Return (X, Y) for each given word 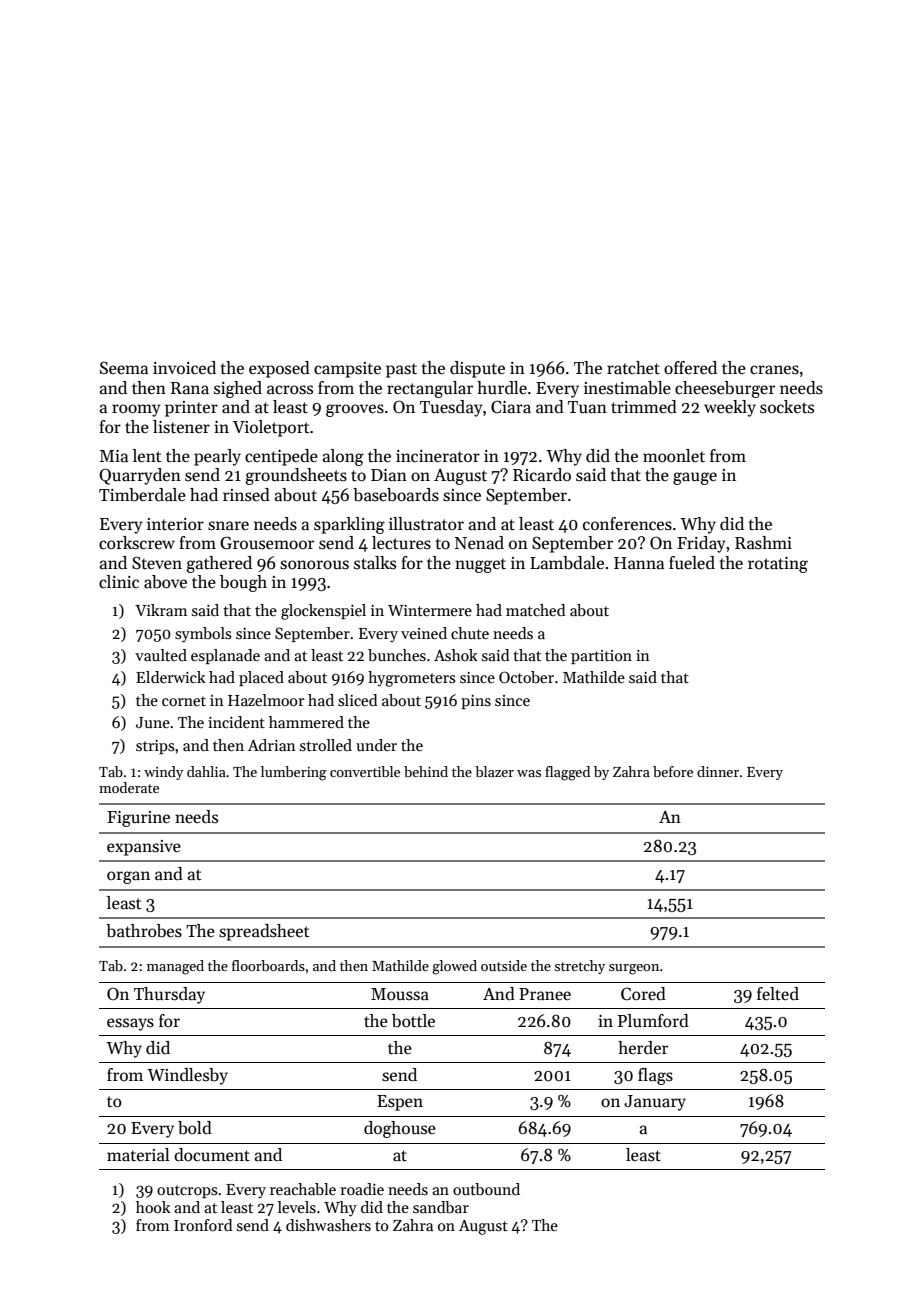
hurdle (502, 388)
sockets (787, 407)
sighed (238, 389)
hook (153, 1207)
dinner (718, 771)
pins (476, 702)
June (153, 722)
